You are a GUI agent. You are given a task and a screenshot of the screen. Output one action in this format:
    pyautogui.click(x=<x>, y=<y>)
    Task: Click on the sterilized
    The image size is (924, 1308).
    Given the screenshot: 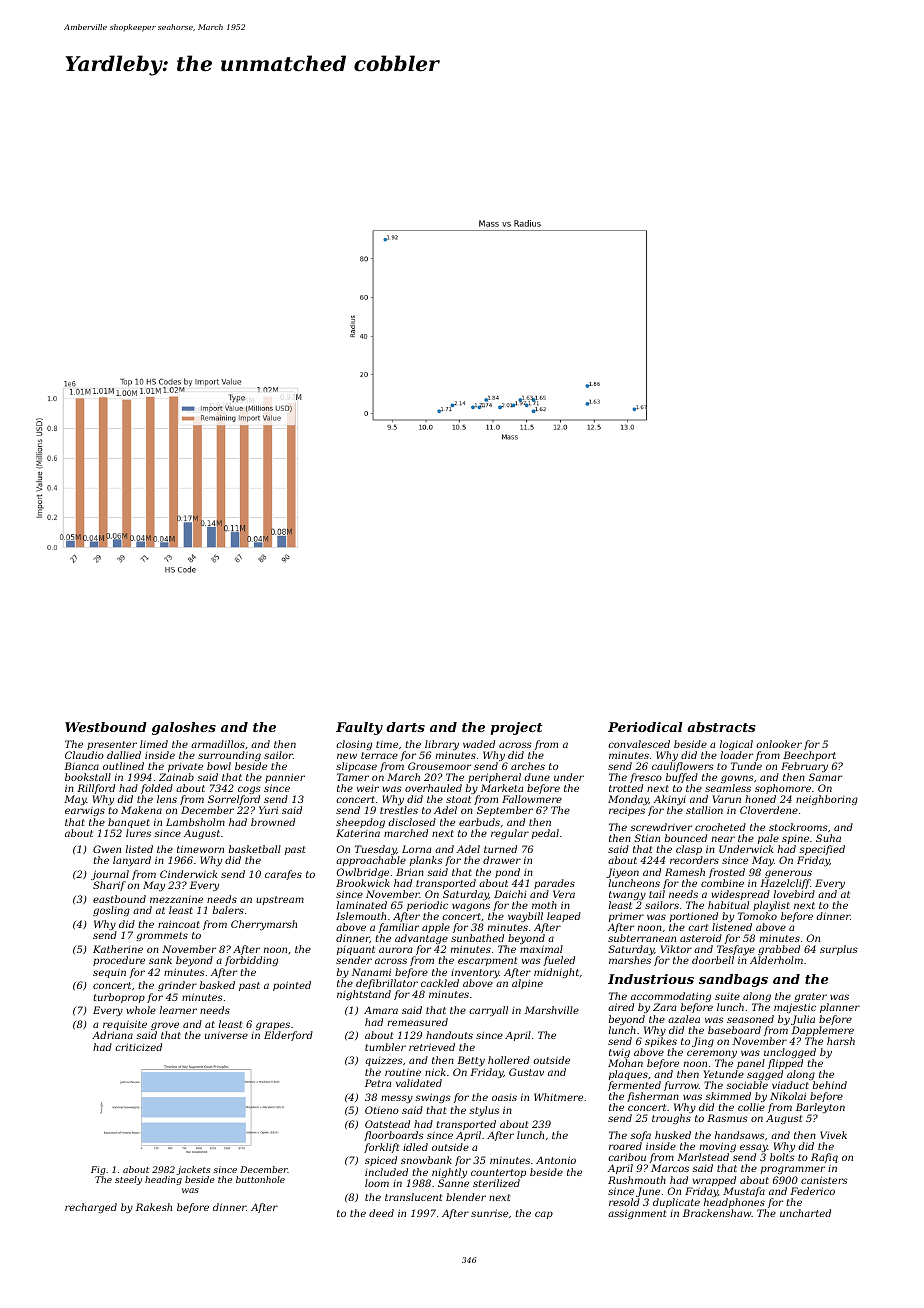 What is the action you would take?
    pyautogui.click(x=496, y=1183)
